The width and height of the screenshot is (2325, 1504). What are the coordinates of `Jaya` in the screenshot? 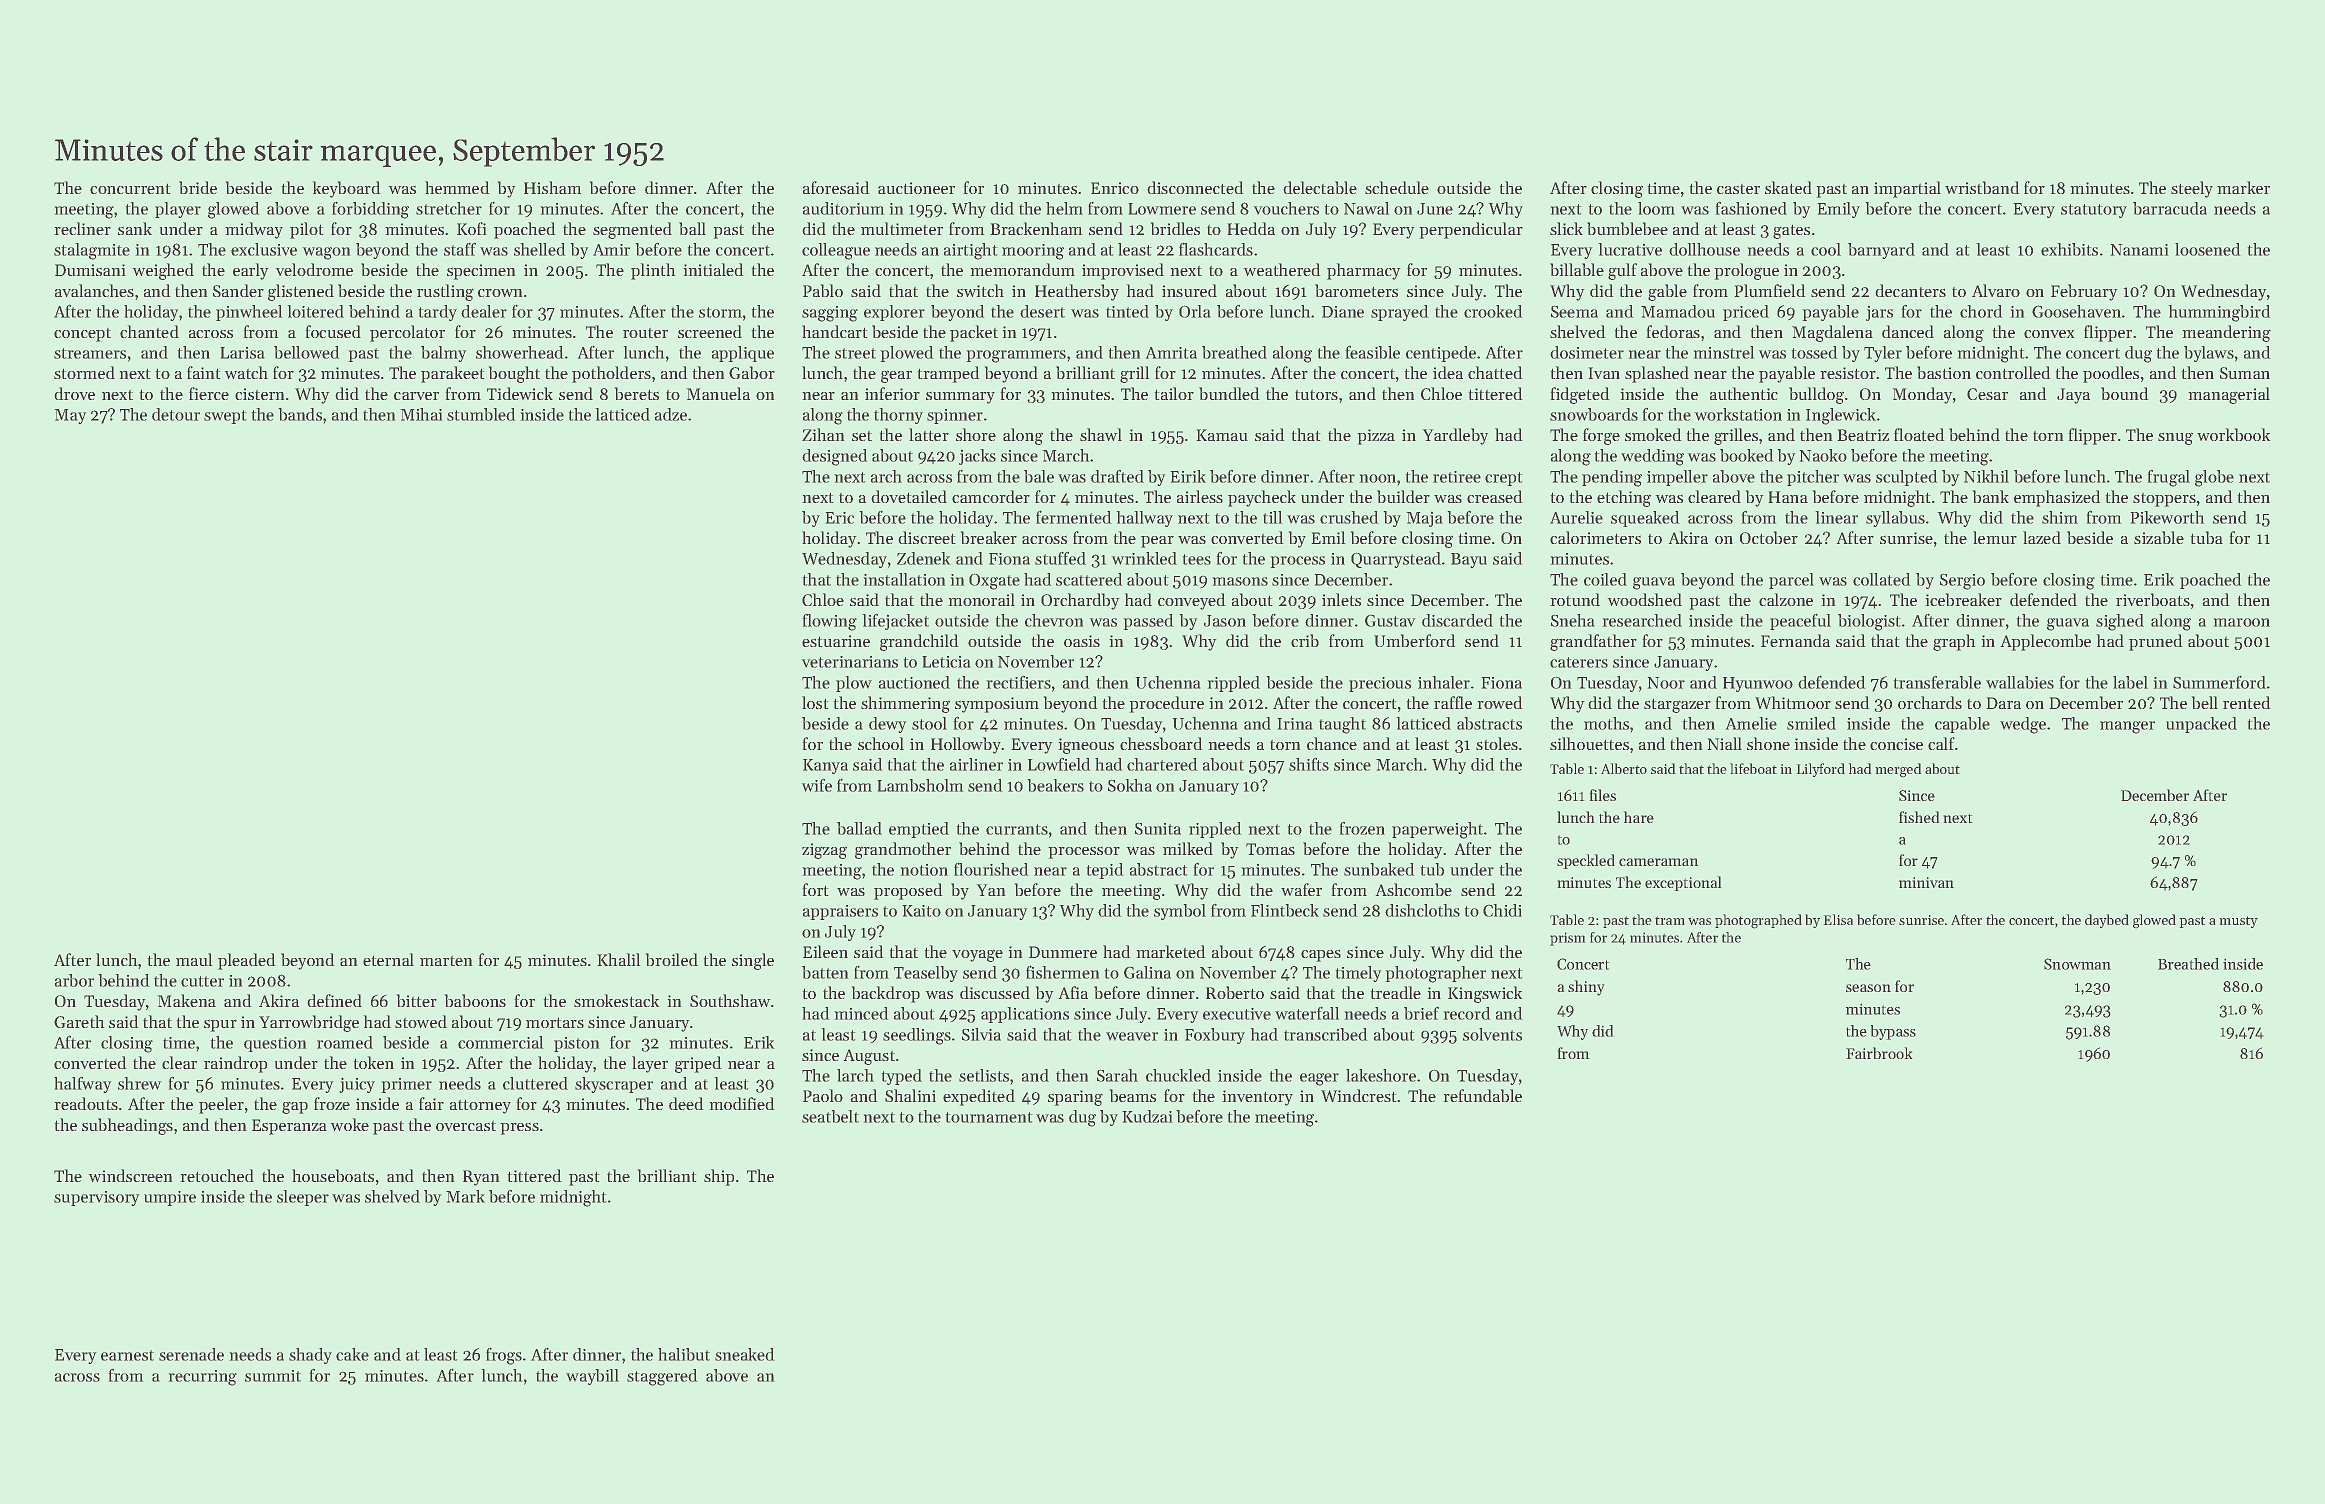 It's located at (2073, 396).
